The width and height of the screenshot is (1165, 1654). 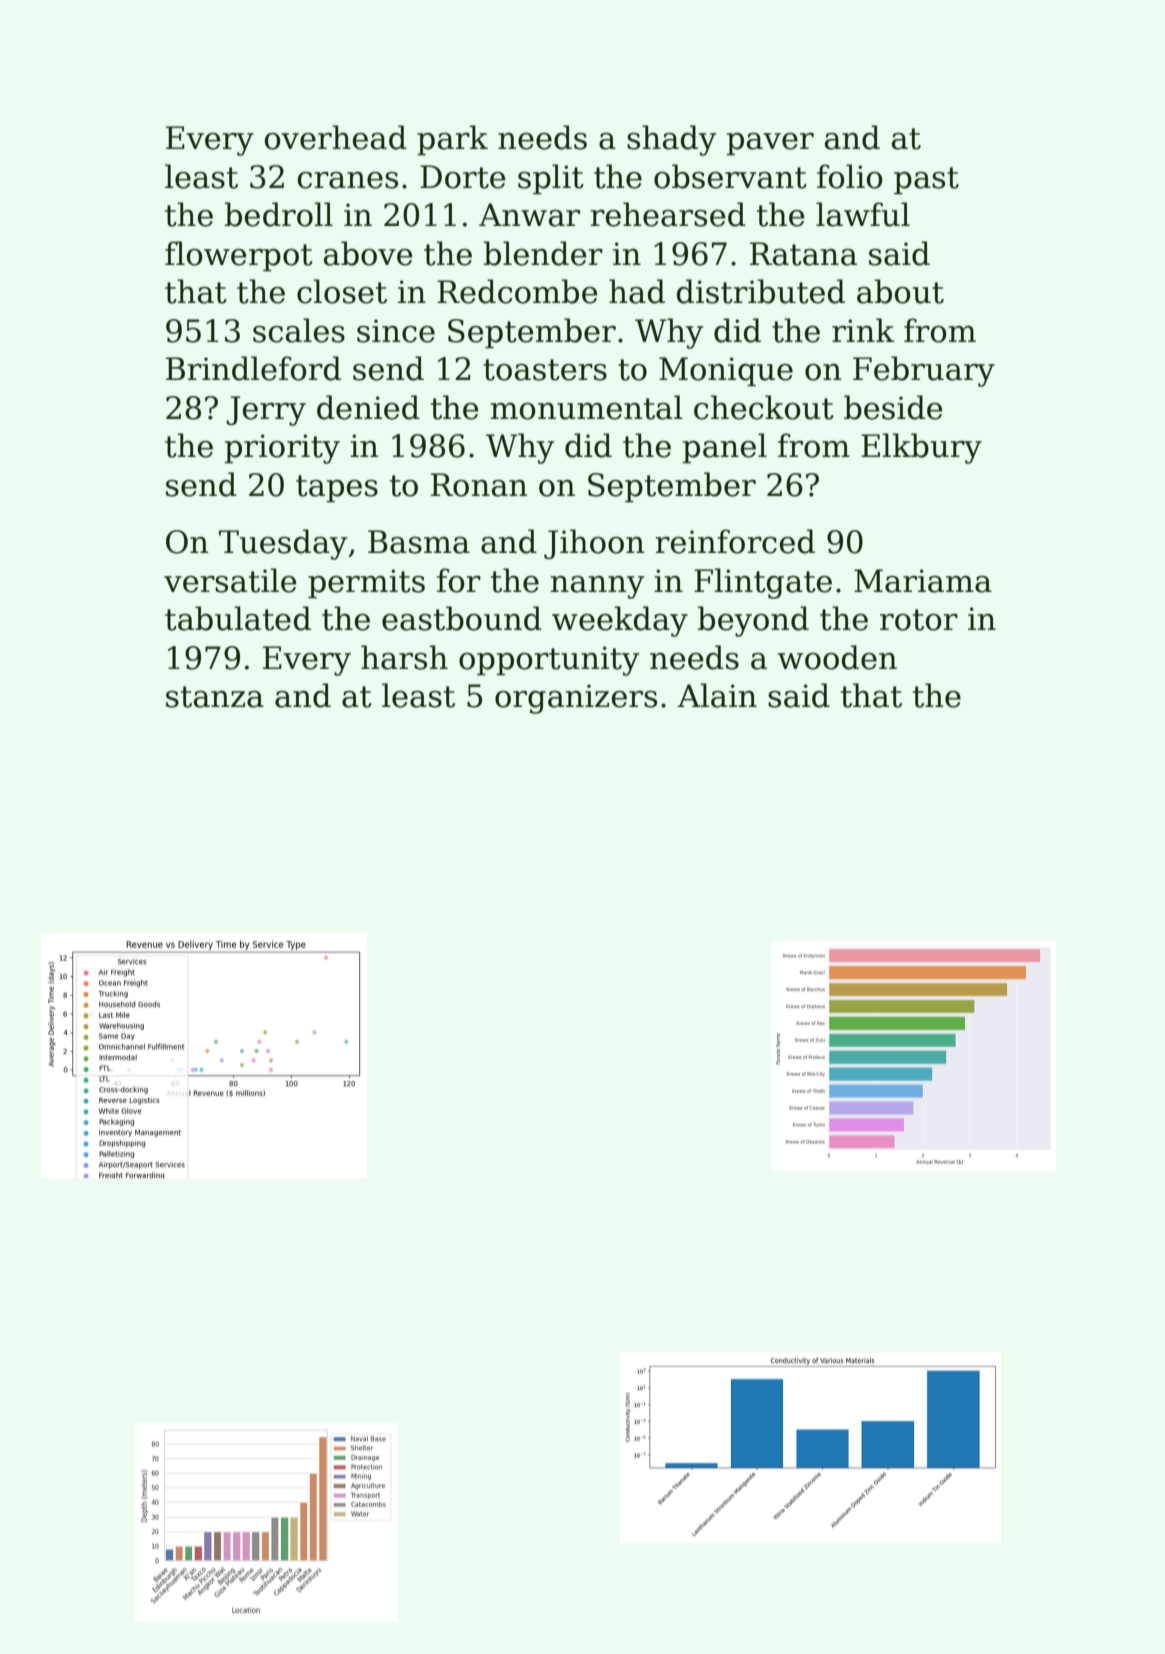 I want to click on park, so click(x=452, y=140).
